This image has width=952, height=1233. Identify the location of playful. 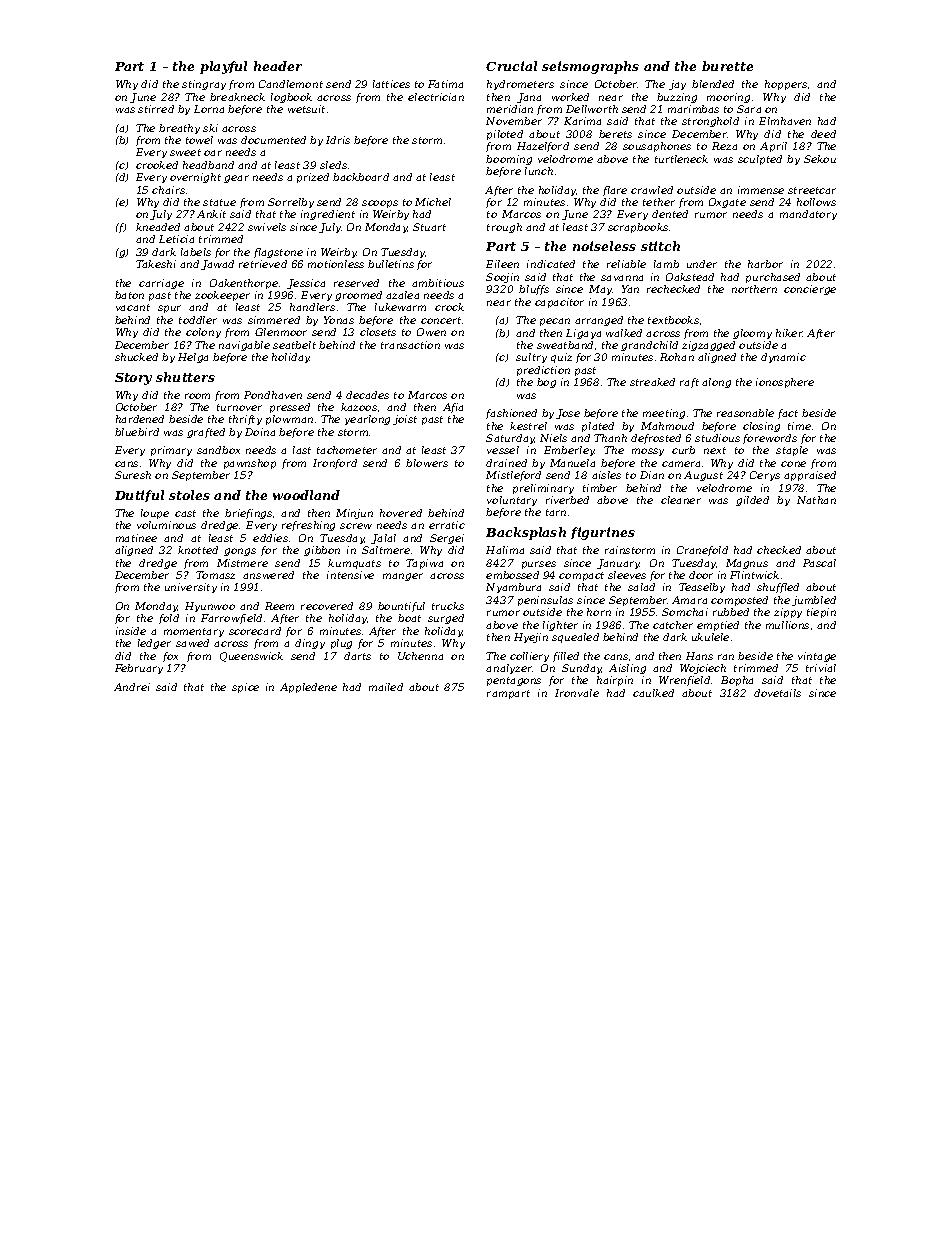
(223, 67).
